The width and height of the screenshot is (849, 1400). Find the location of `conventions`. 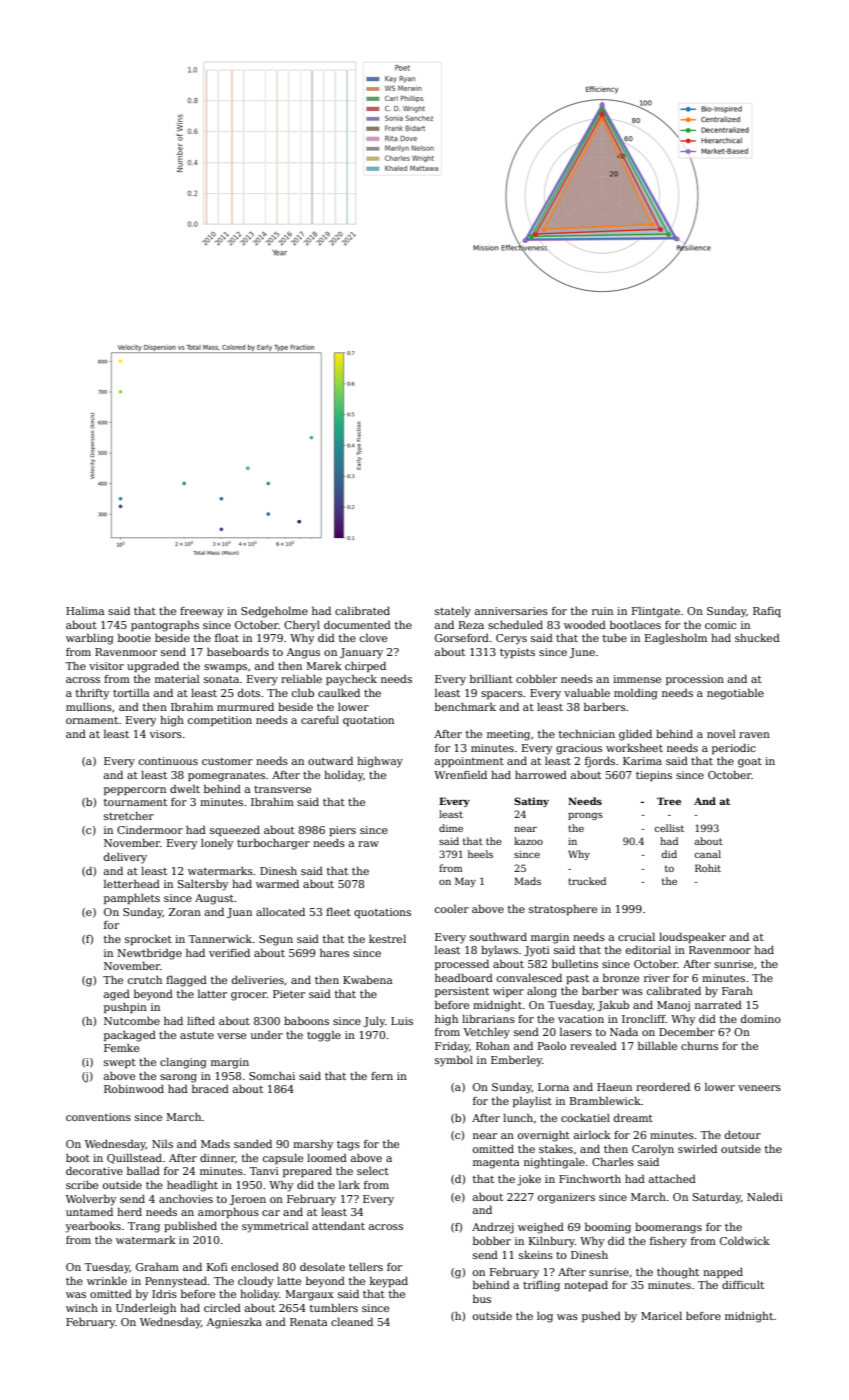

conventions is located at coordinates (98, 1117).
